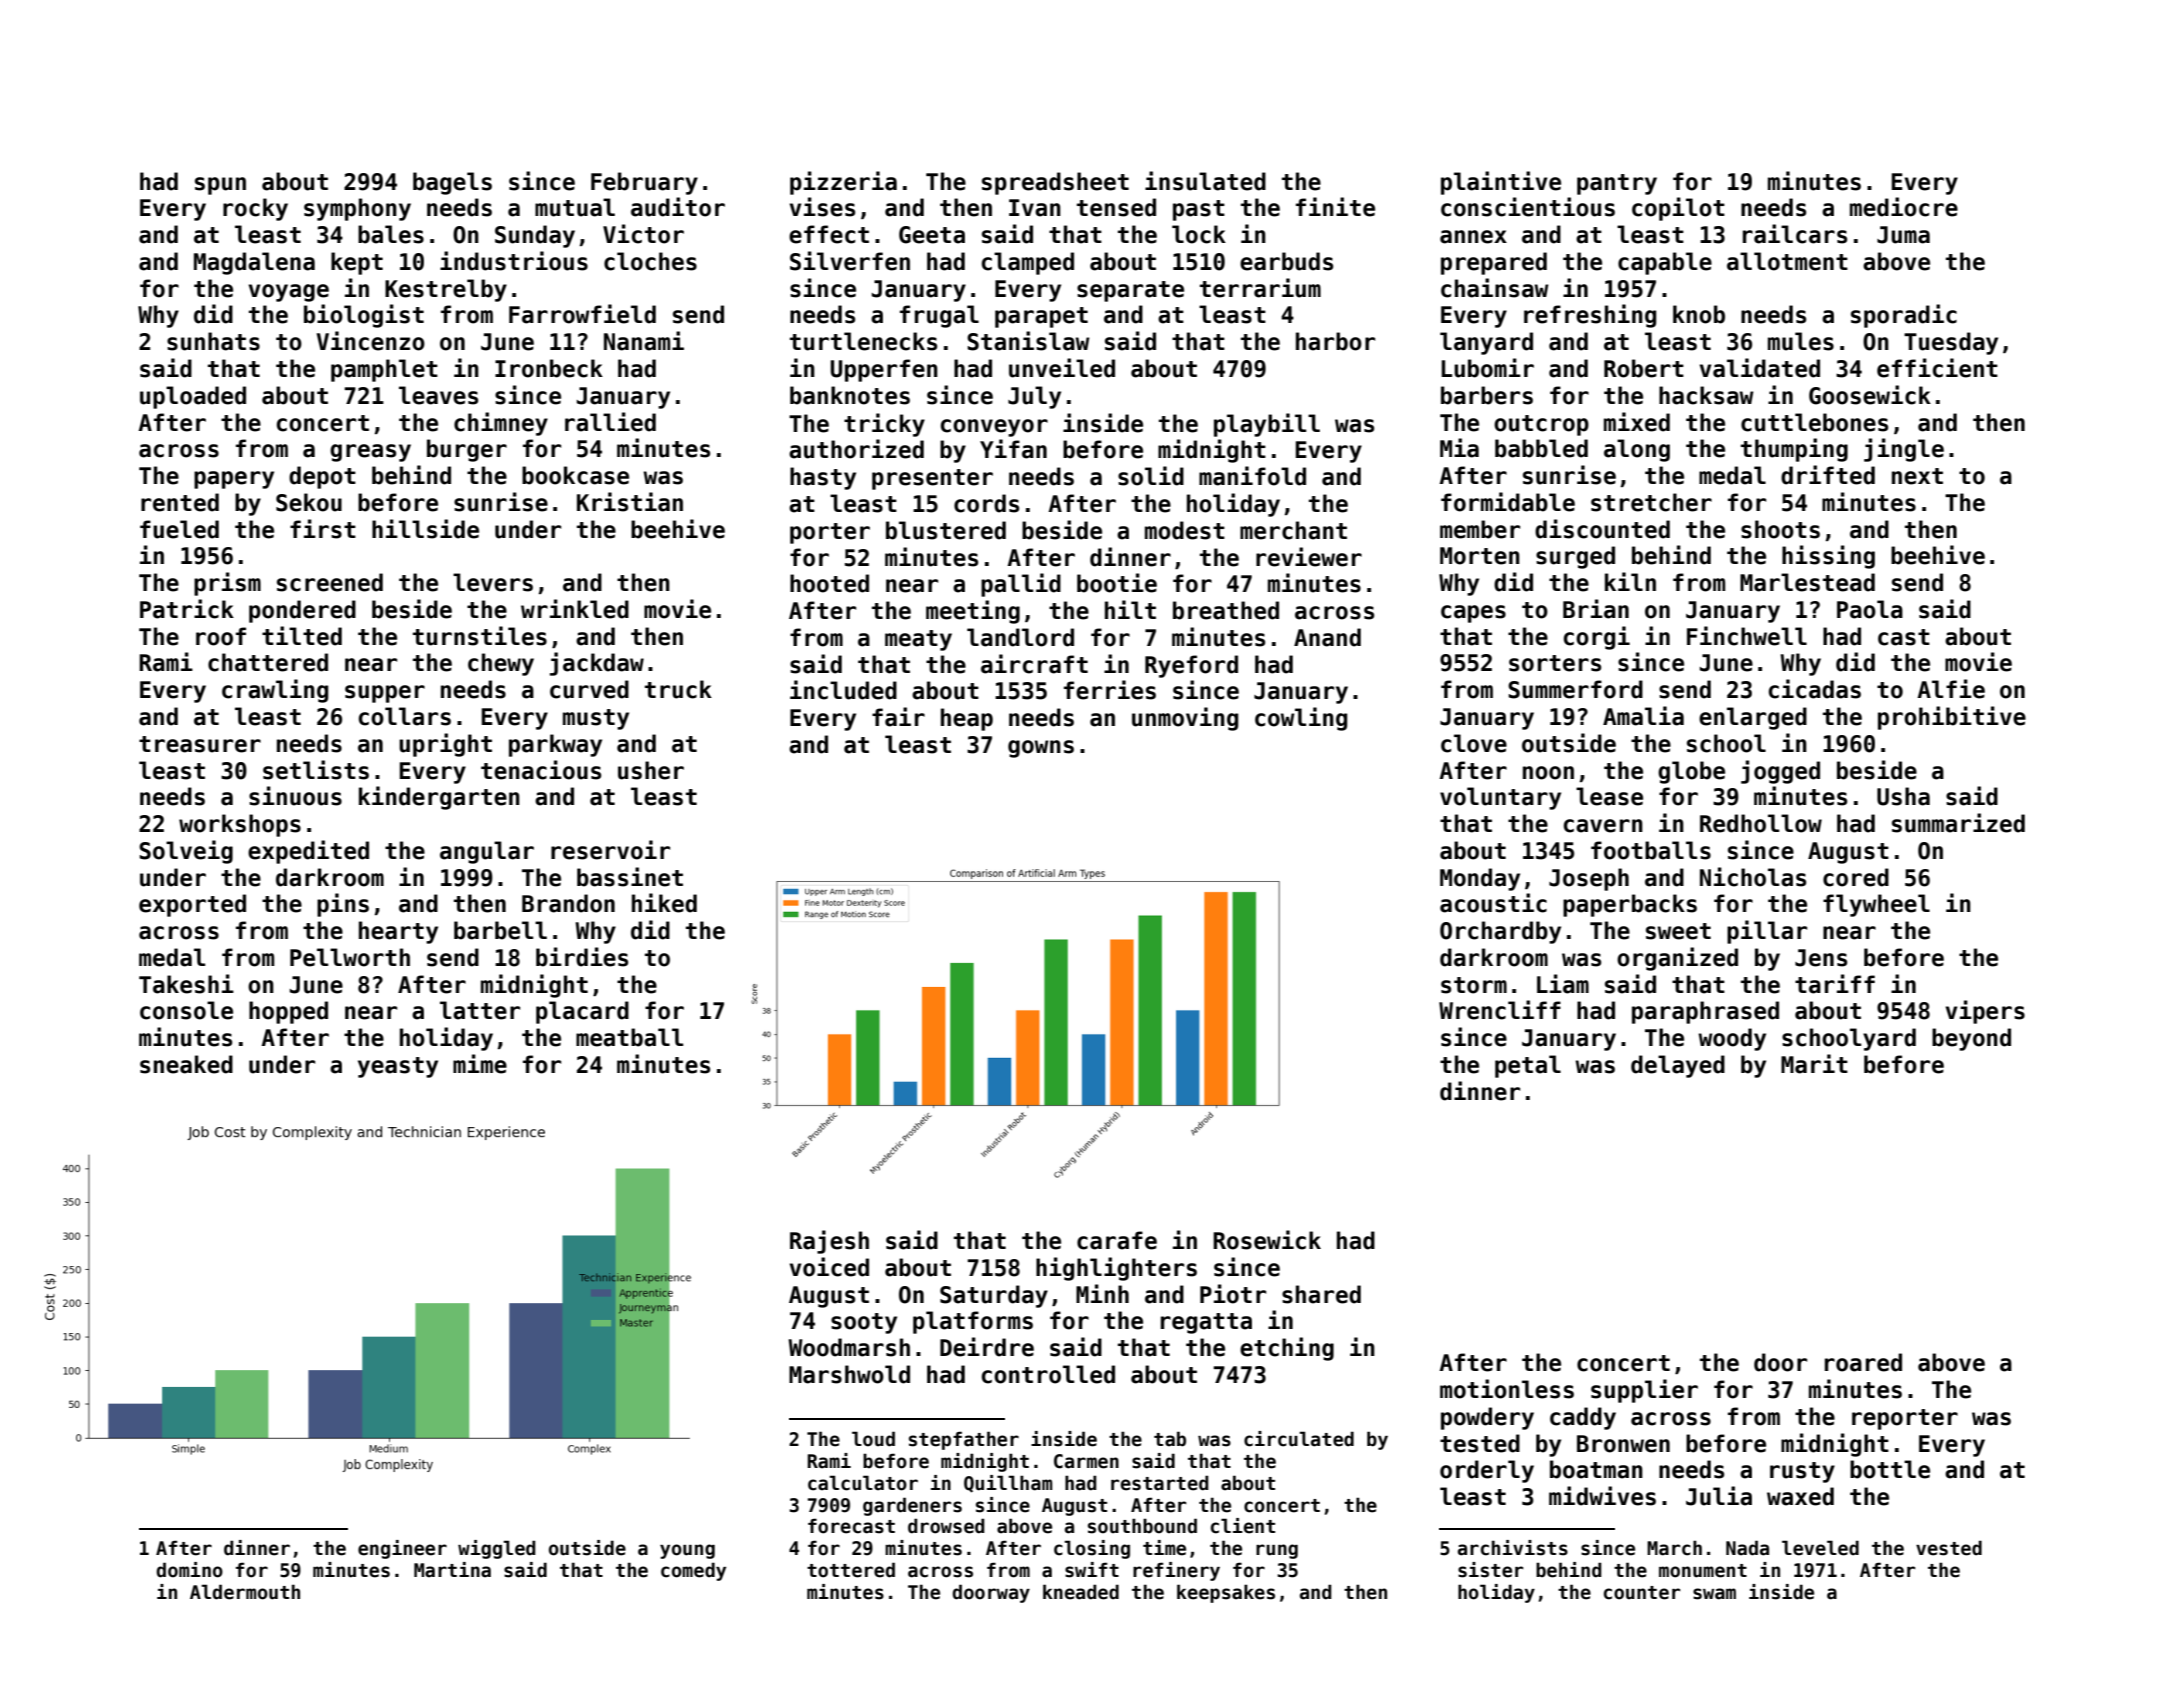 The height and width of the screenshot is (1683, 2178). What do you see at coordinates (1041, 749) in the screenshot?
I see `gowns` at bounding box center [1041, 749].
